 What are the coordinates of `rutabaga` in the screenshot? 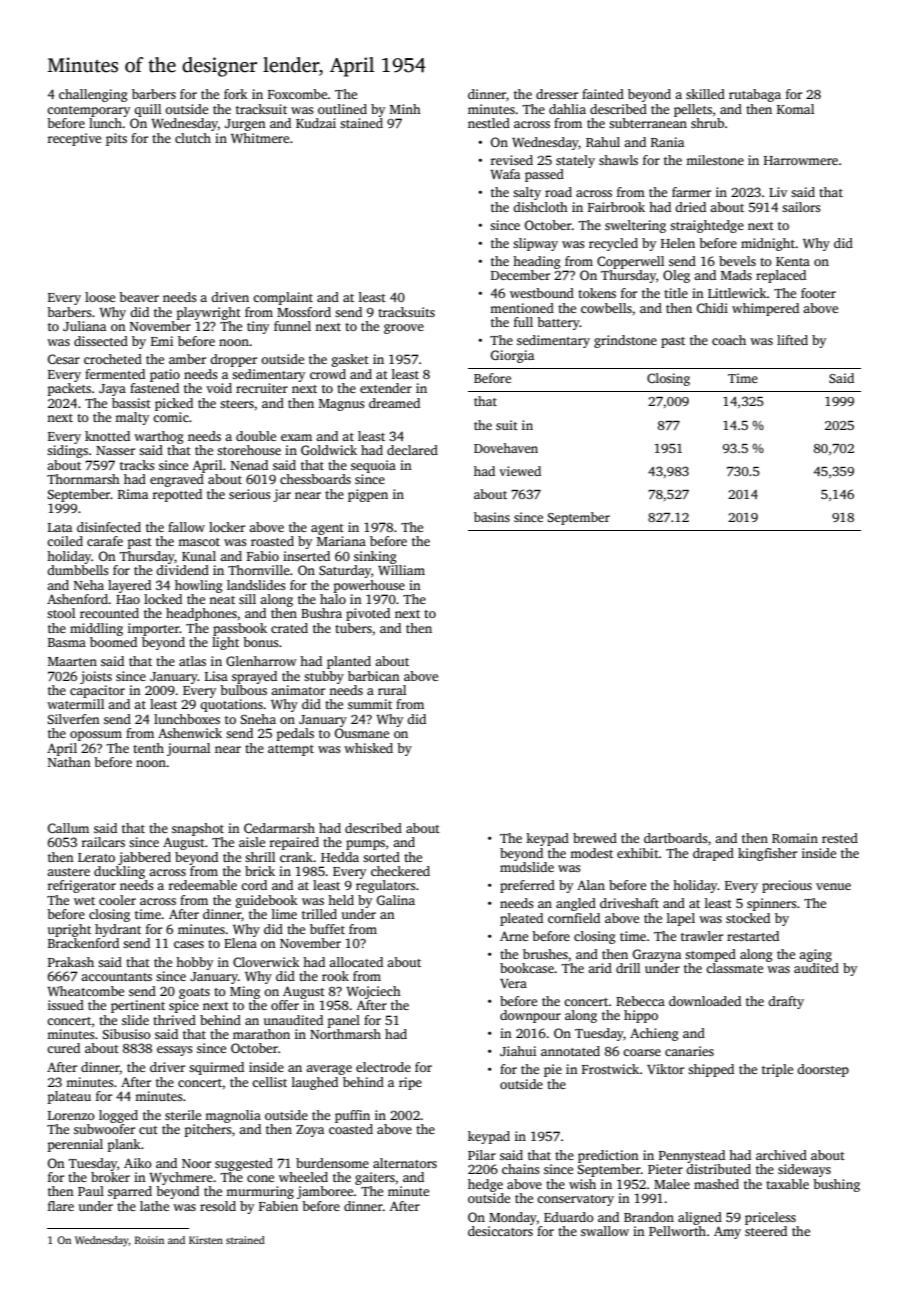 It's located at (755, 95).
